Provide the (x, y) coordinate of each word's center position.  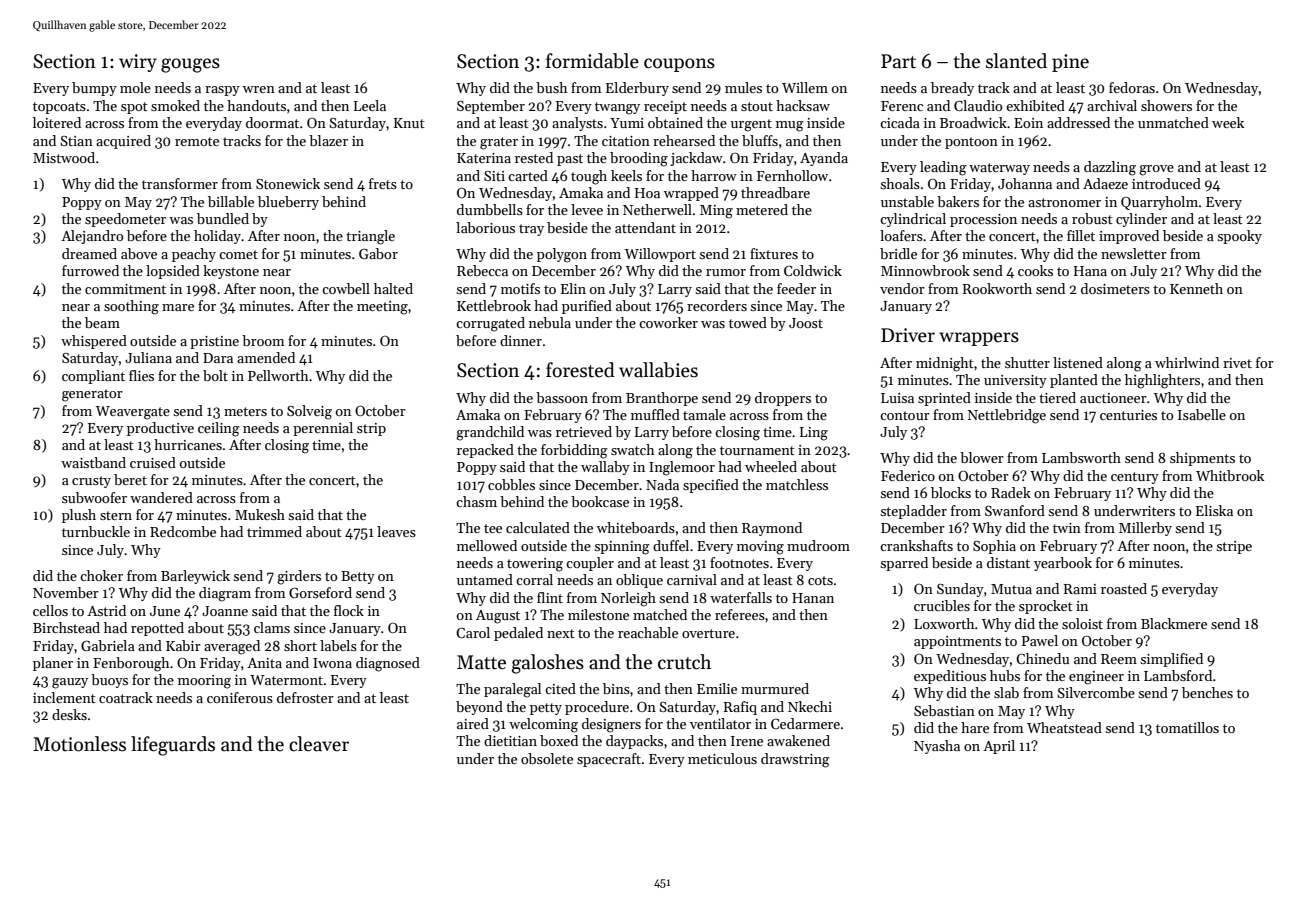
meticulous (722, 758)
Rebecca (482, 270)
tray (531, 230)
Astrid (106, 610)
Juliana (148, 357)
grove (1156, 170)
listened (1078, 362)
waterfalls (741, 597)
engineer (1096, 678)
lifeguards (173, 746)
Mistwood (64, 157)
